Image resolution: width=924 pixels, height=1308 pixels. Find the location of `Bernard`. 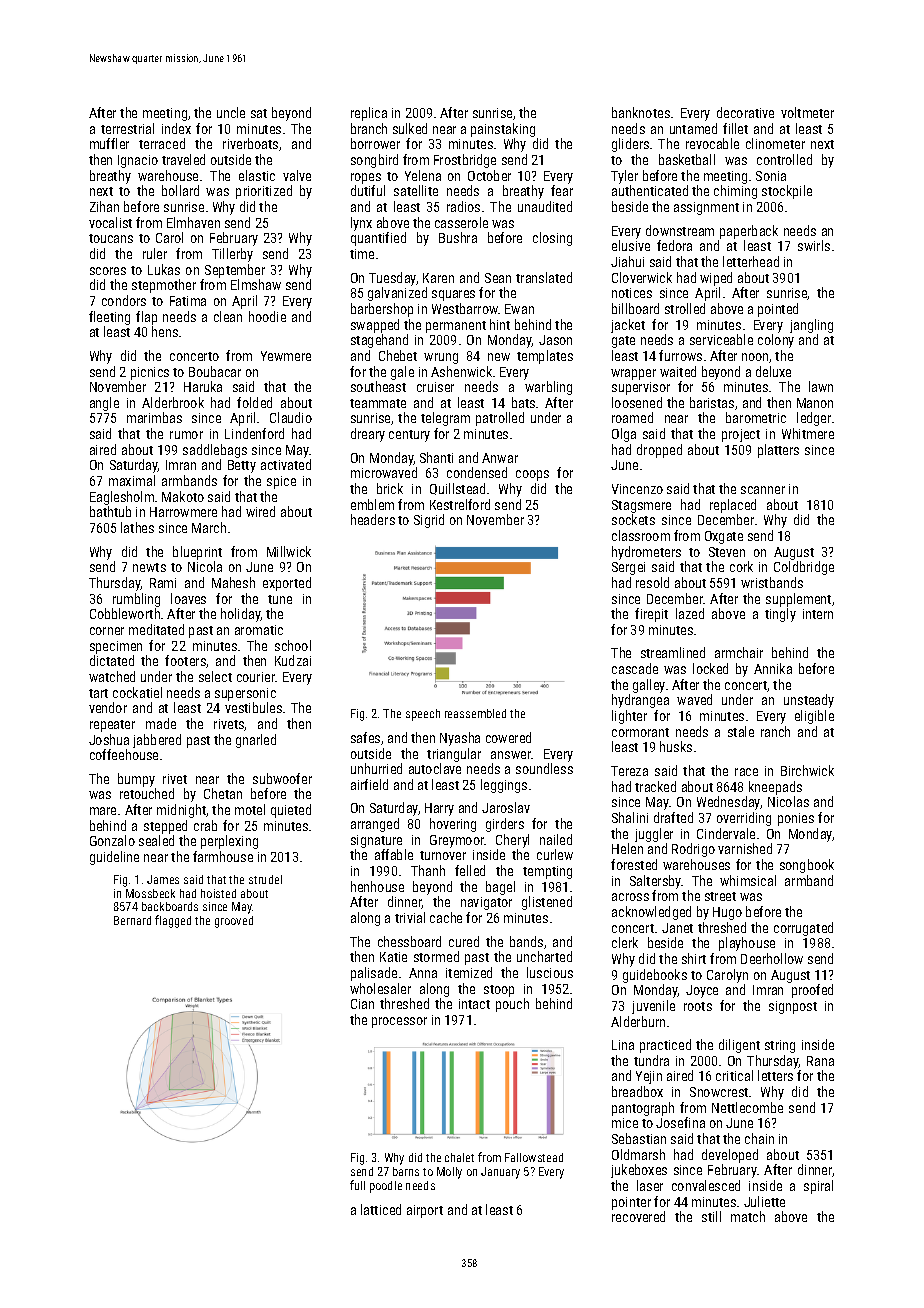

Bernard is located at coordinates (132, 920).
